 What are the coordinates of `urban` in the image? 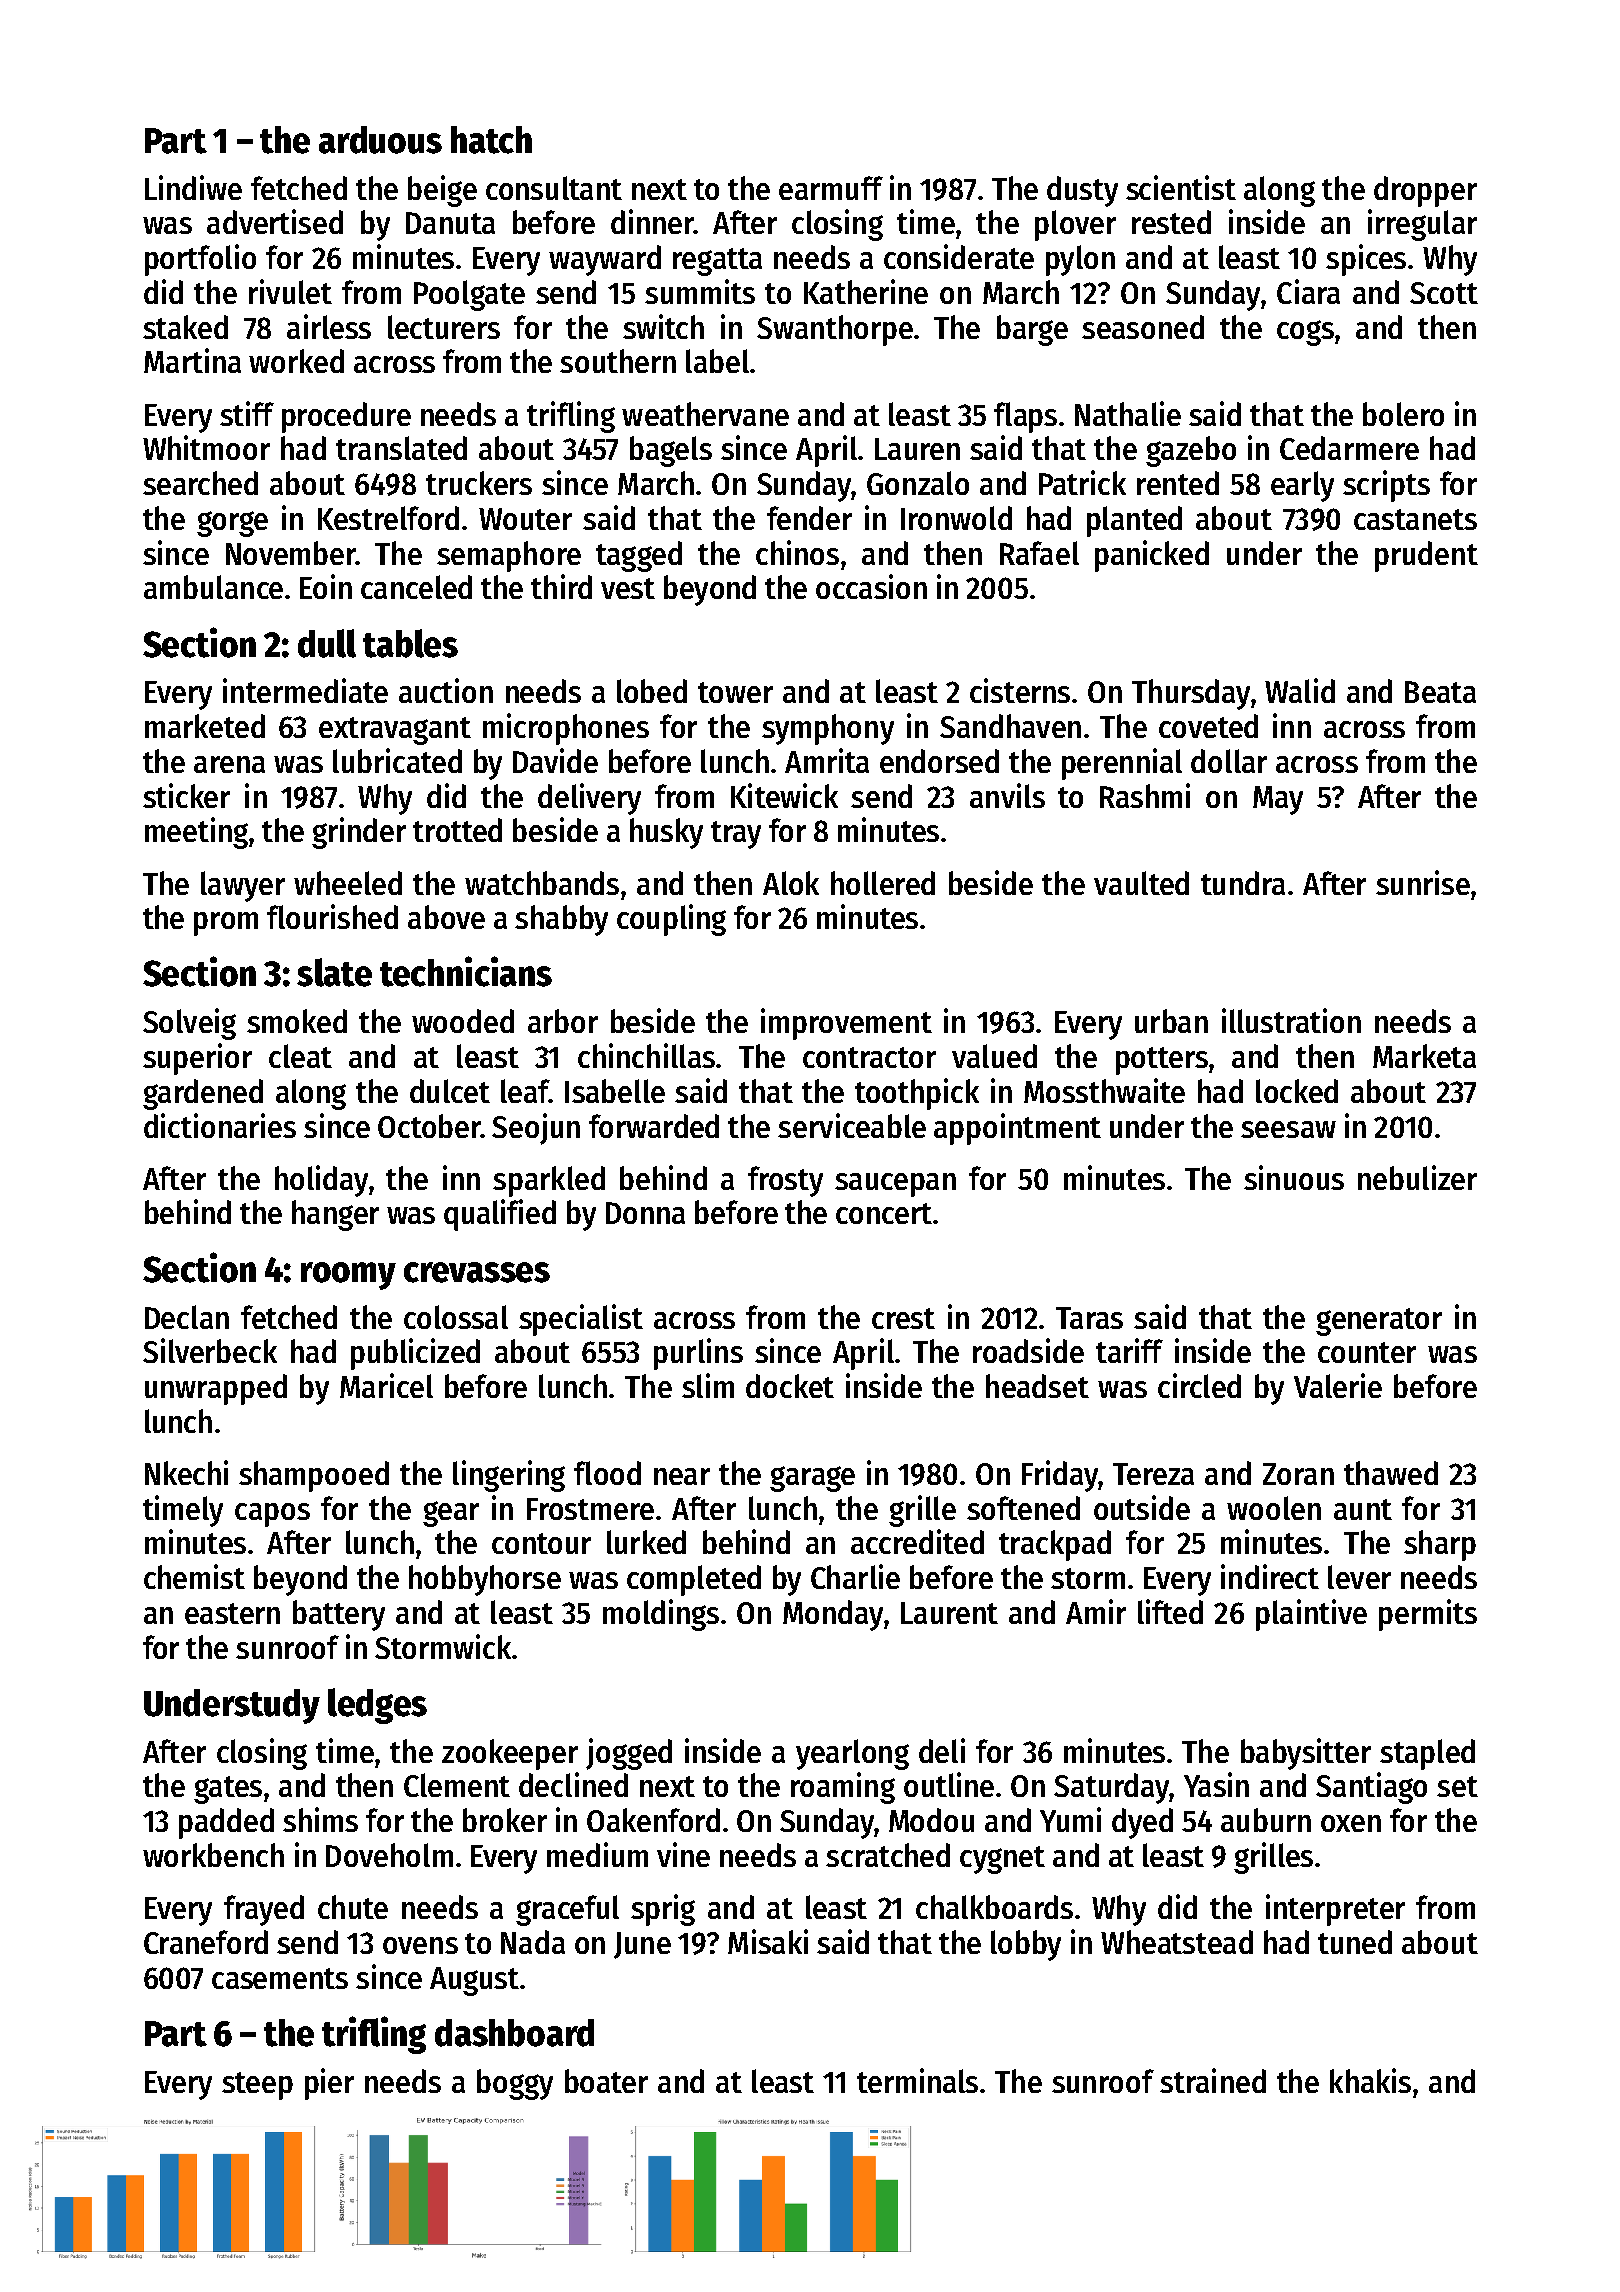 It's located at (1171, 1021).
